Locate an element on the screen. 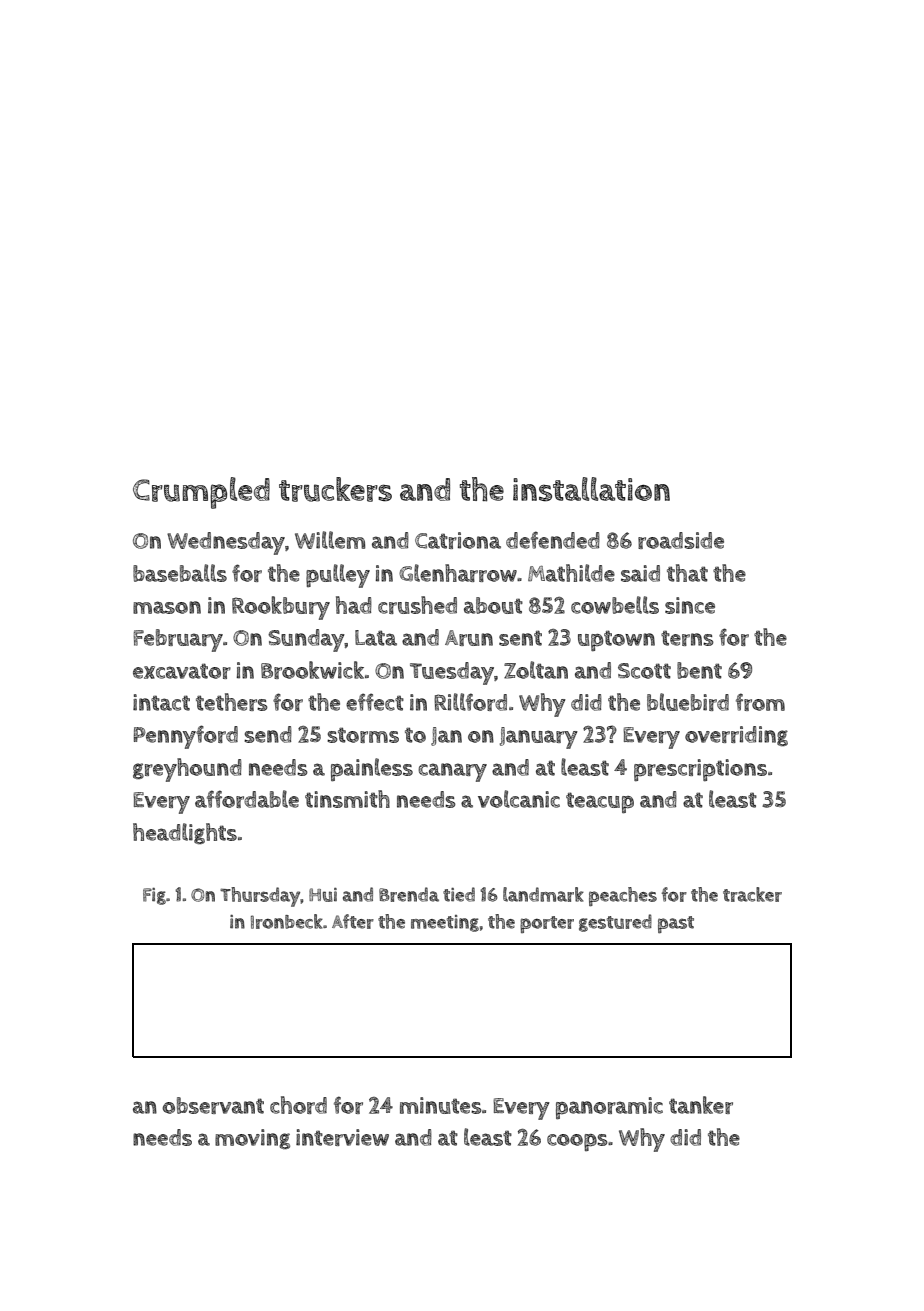 This screenshot has height=1311, width=924. tanker is located at coordinates (701, 1105).
